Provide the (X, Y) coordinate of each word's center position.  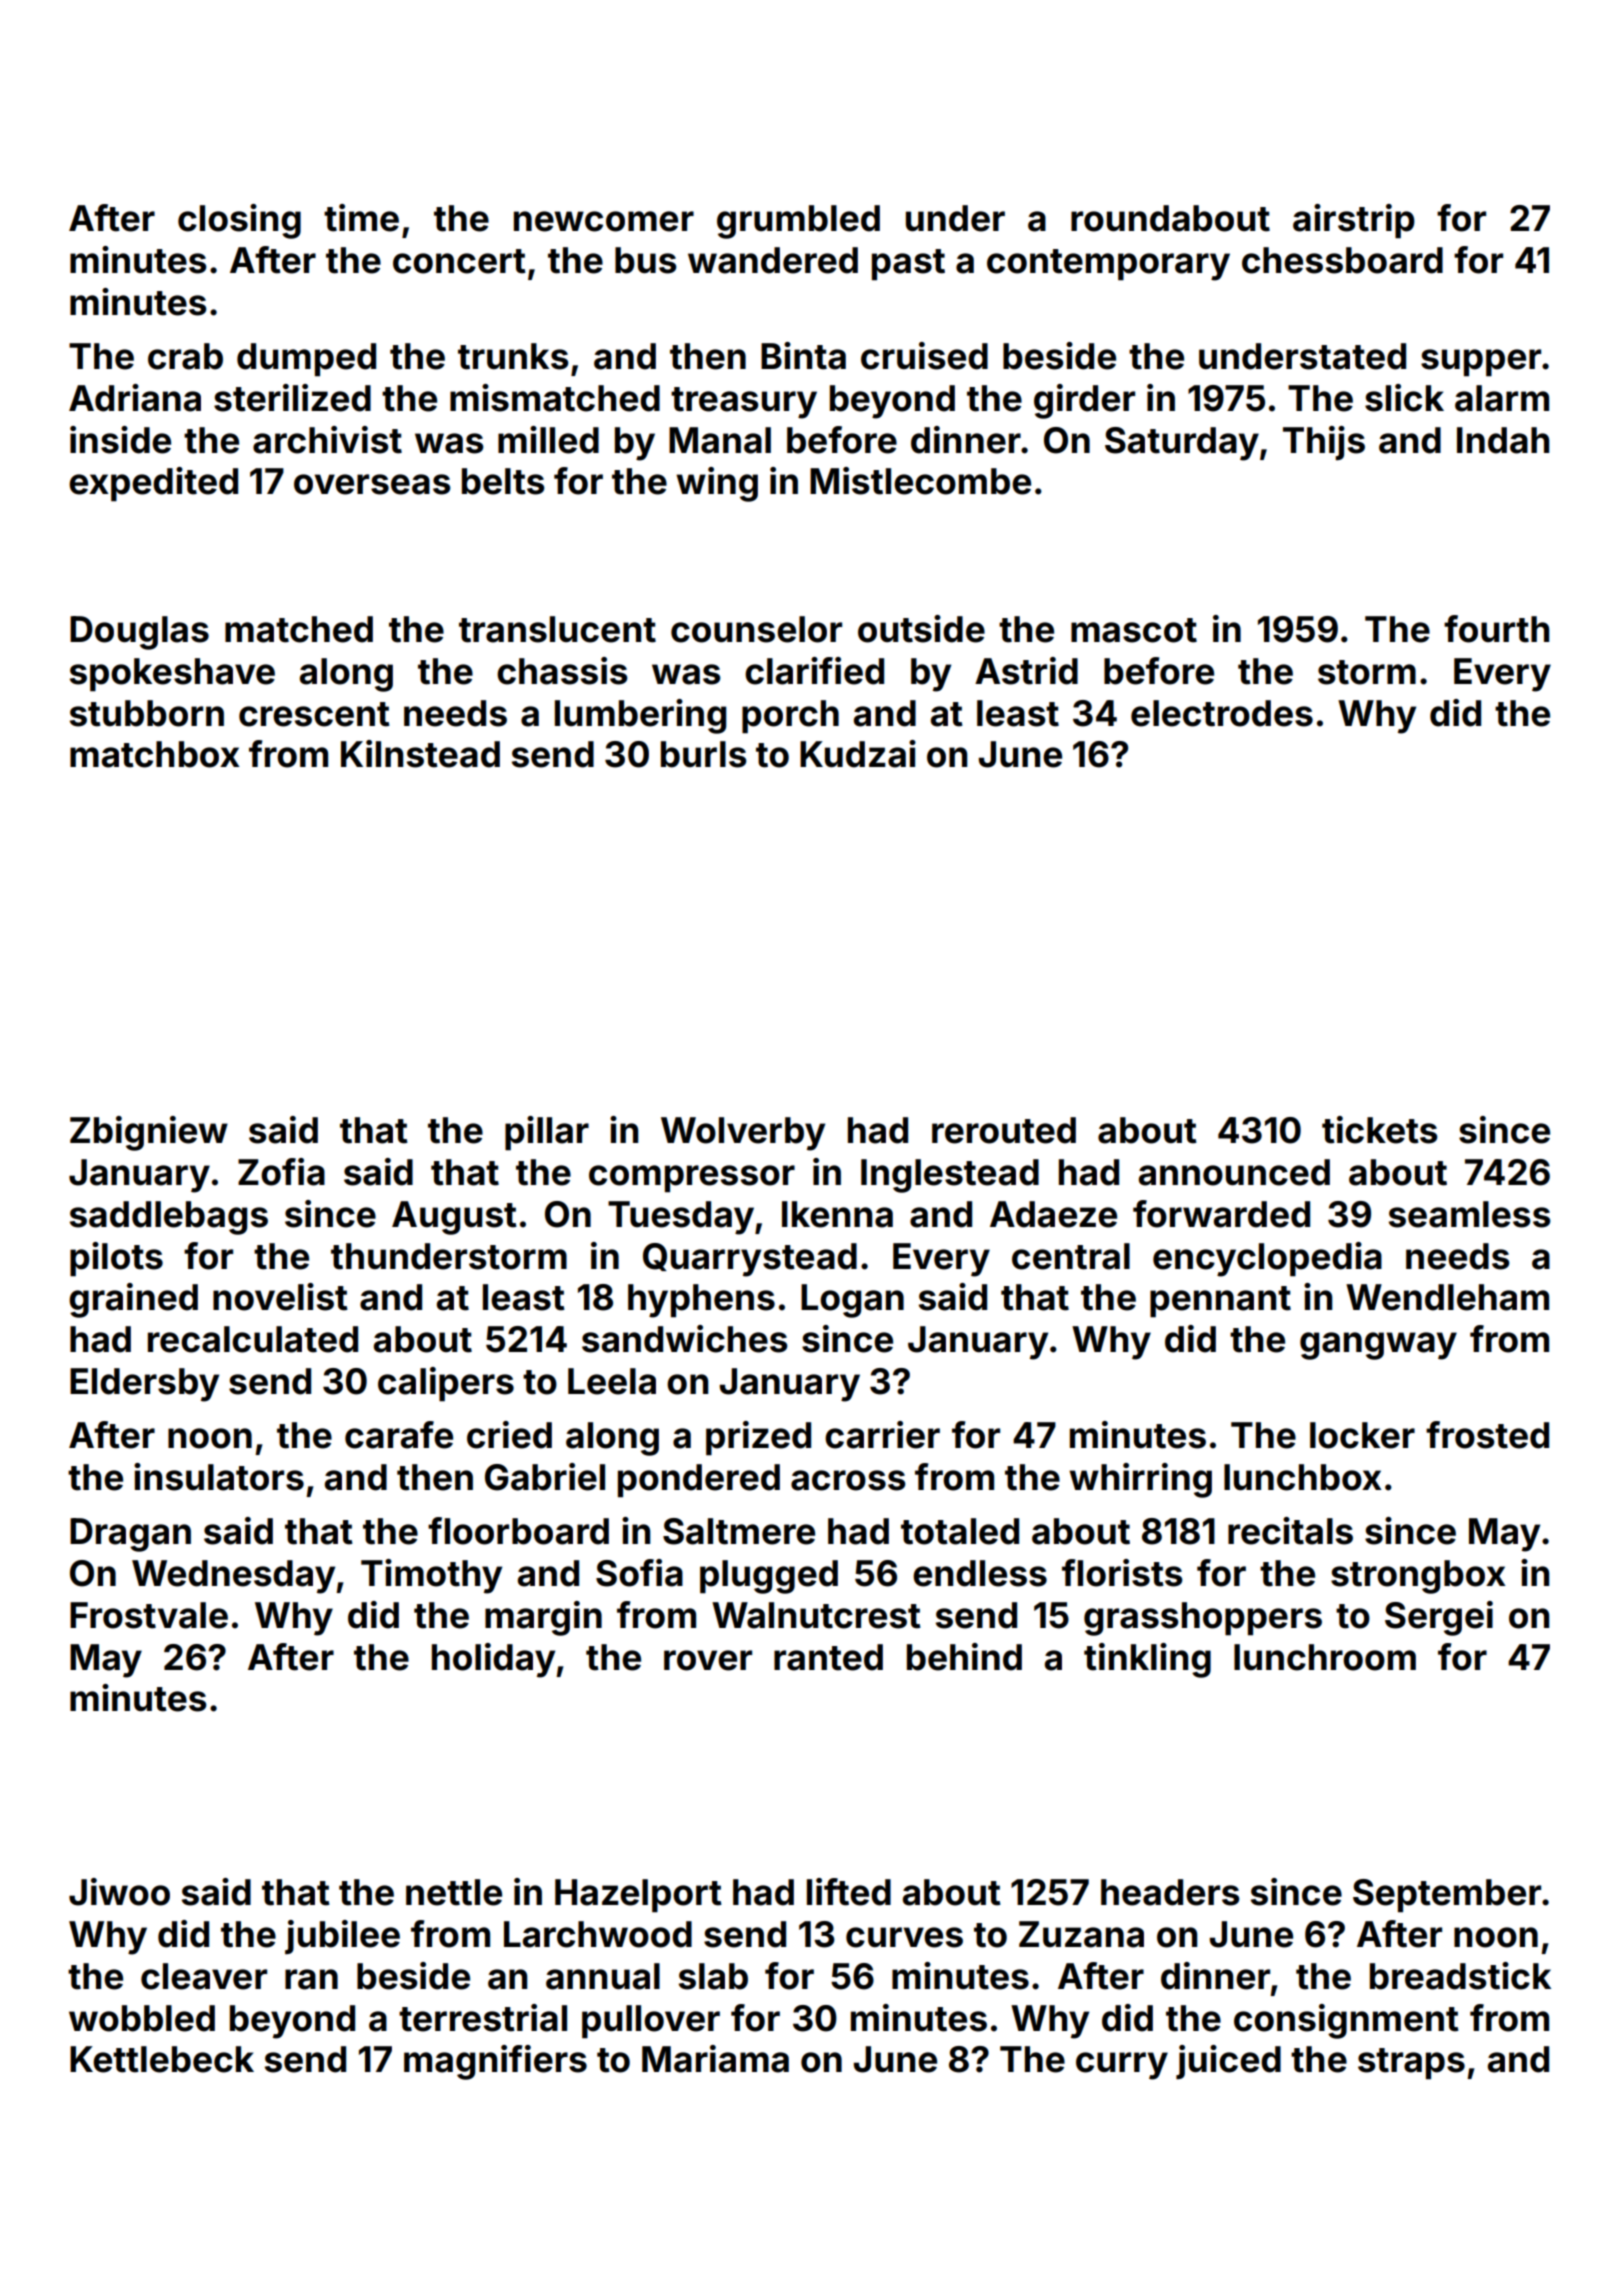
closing (239, 221)
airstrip (1354, 221)
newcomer (604, 221)
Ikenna (837, 1214)
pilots (116, 1259)
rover (708, 1660)
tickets (1379, 1130)
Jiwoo (119, 1892)
